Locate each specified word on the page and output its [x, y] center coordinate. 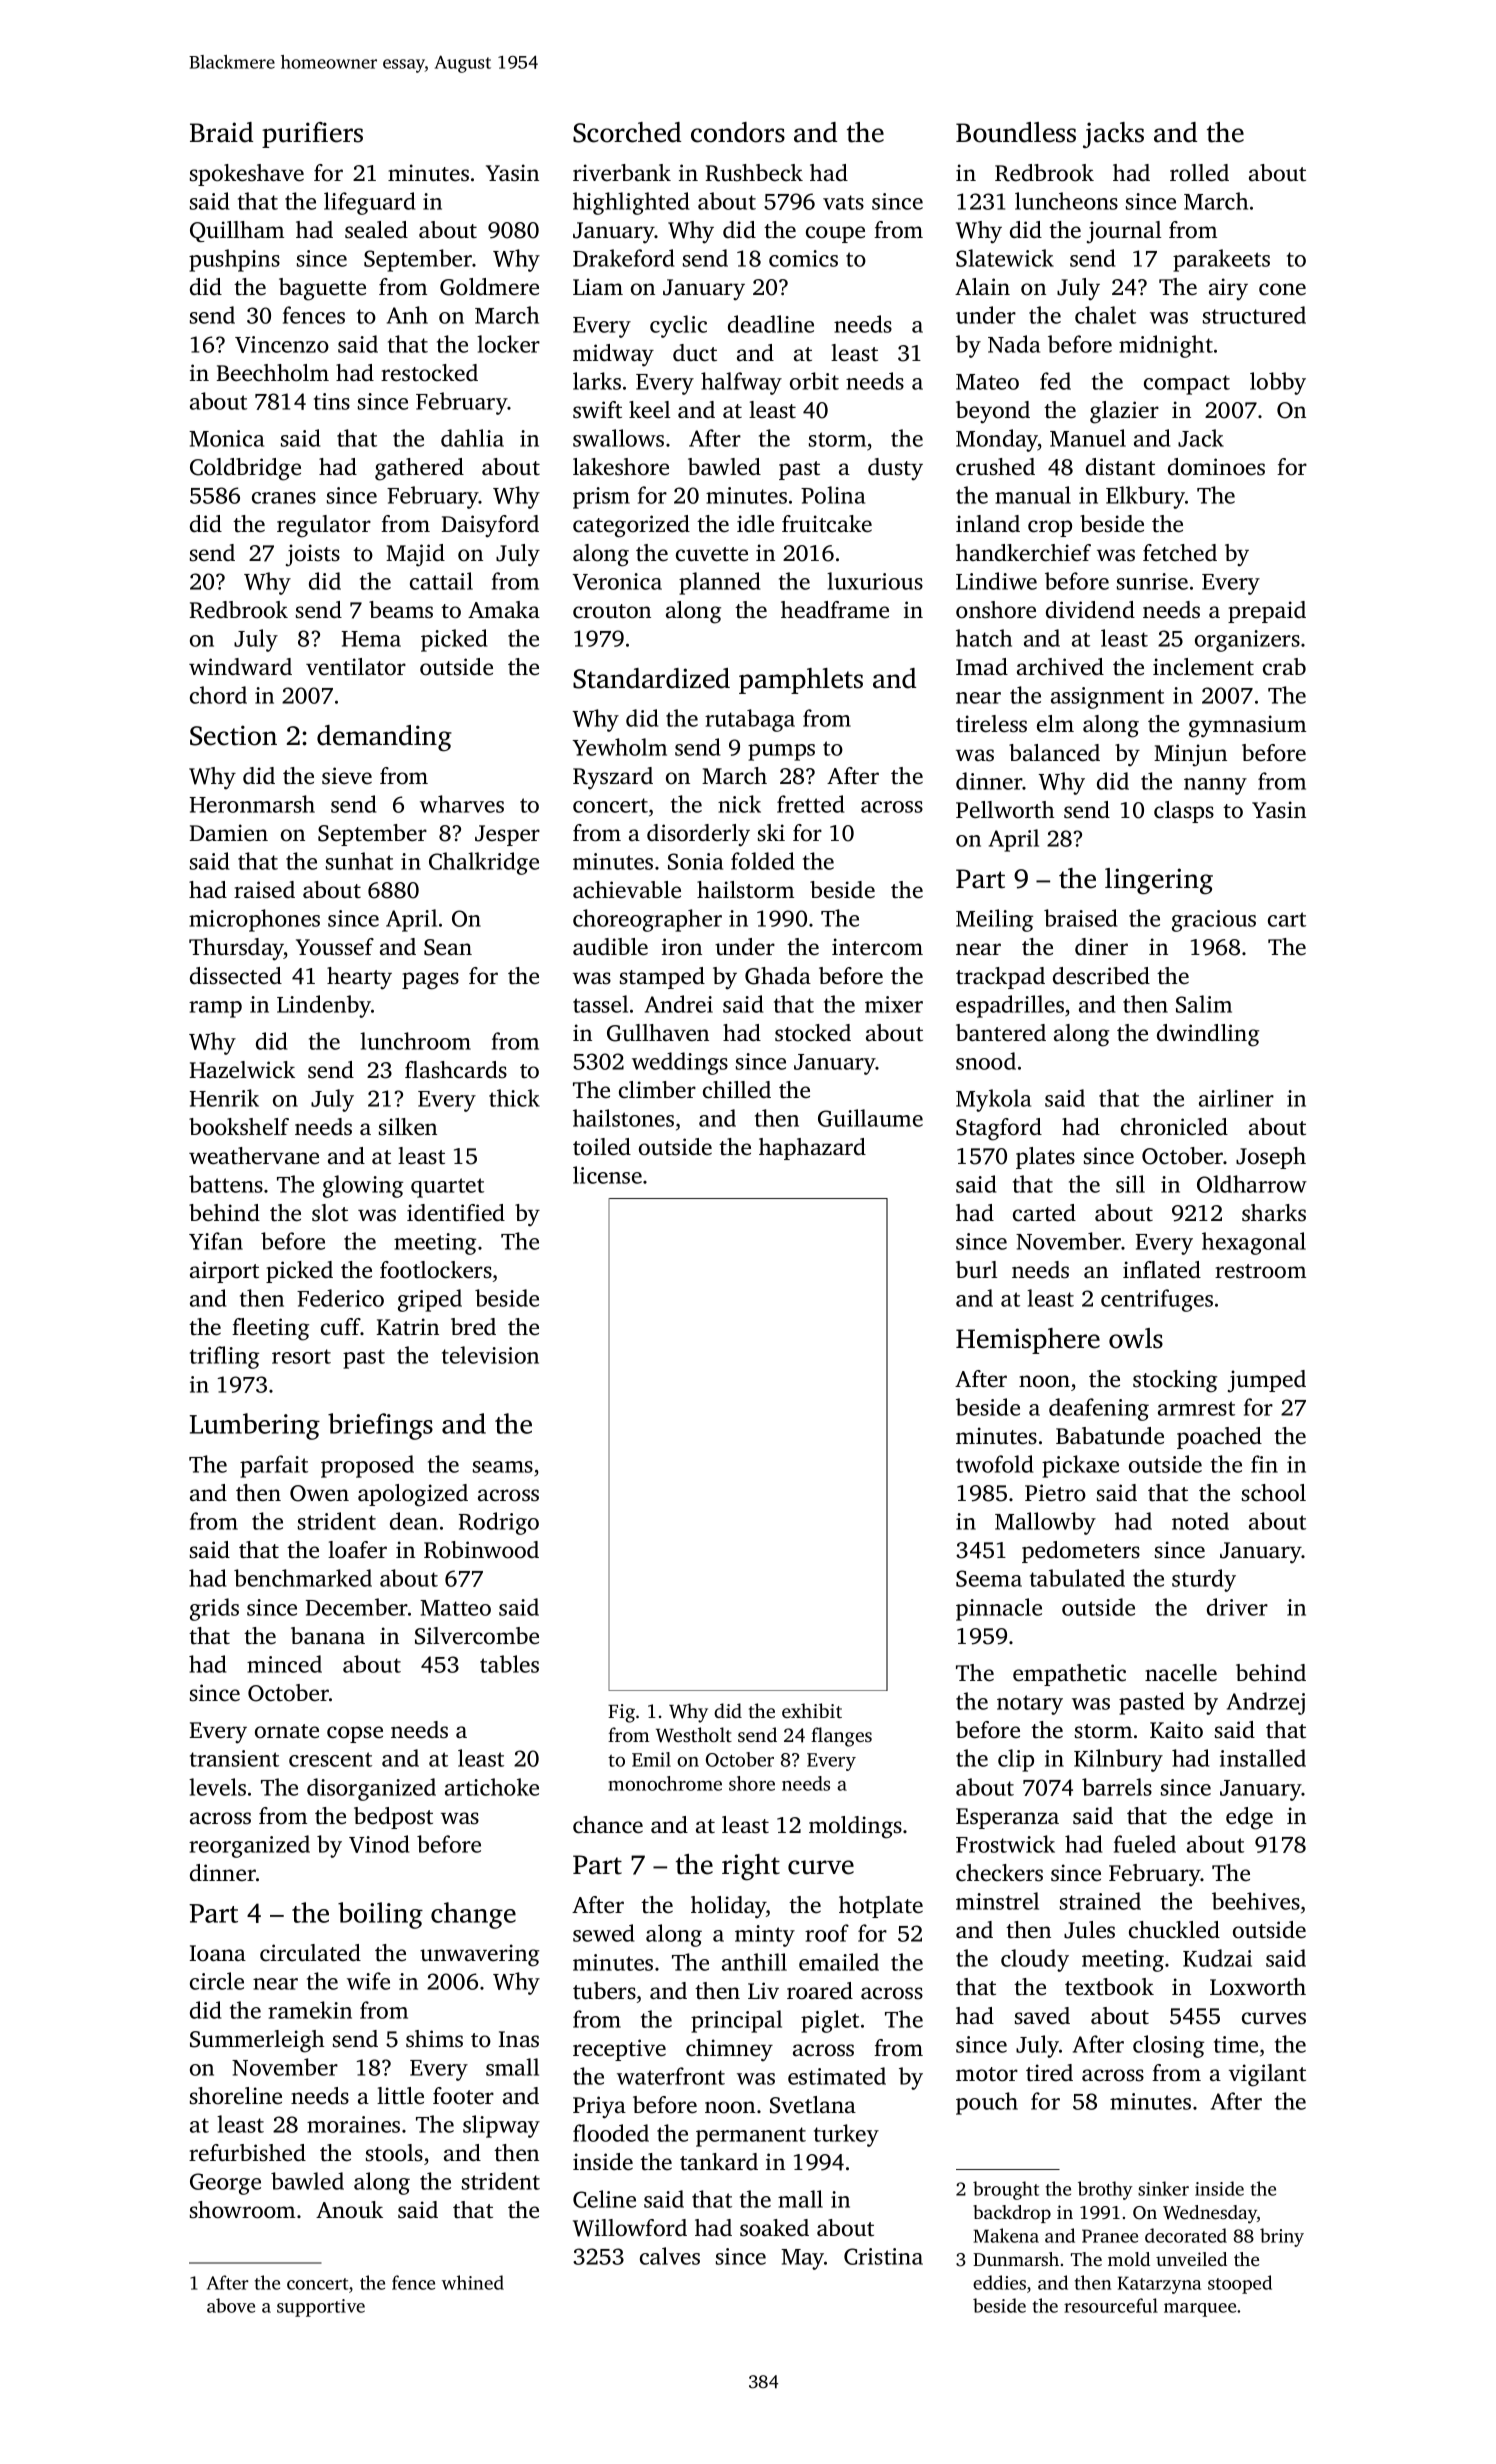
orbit [814, 381]
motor [987, 2074]
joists [313, 555]
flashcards [456, 1070]
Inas [519, 2039]
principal [736, 2021]
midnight [1166, 346]
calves [670, 2256]
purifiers [312, 135]
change [473, 1915]
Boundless [1016, 132]
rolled [1199, 173]
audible [610, 947]
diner [1101, 947]
